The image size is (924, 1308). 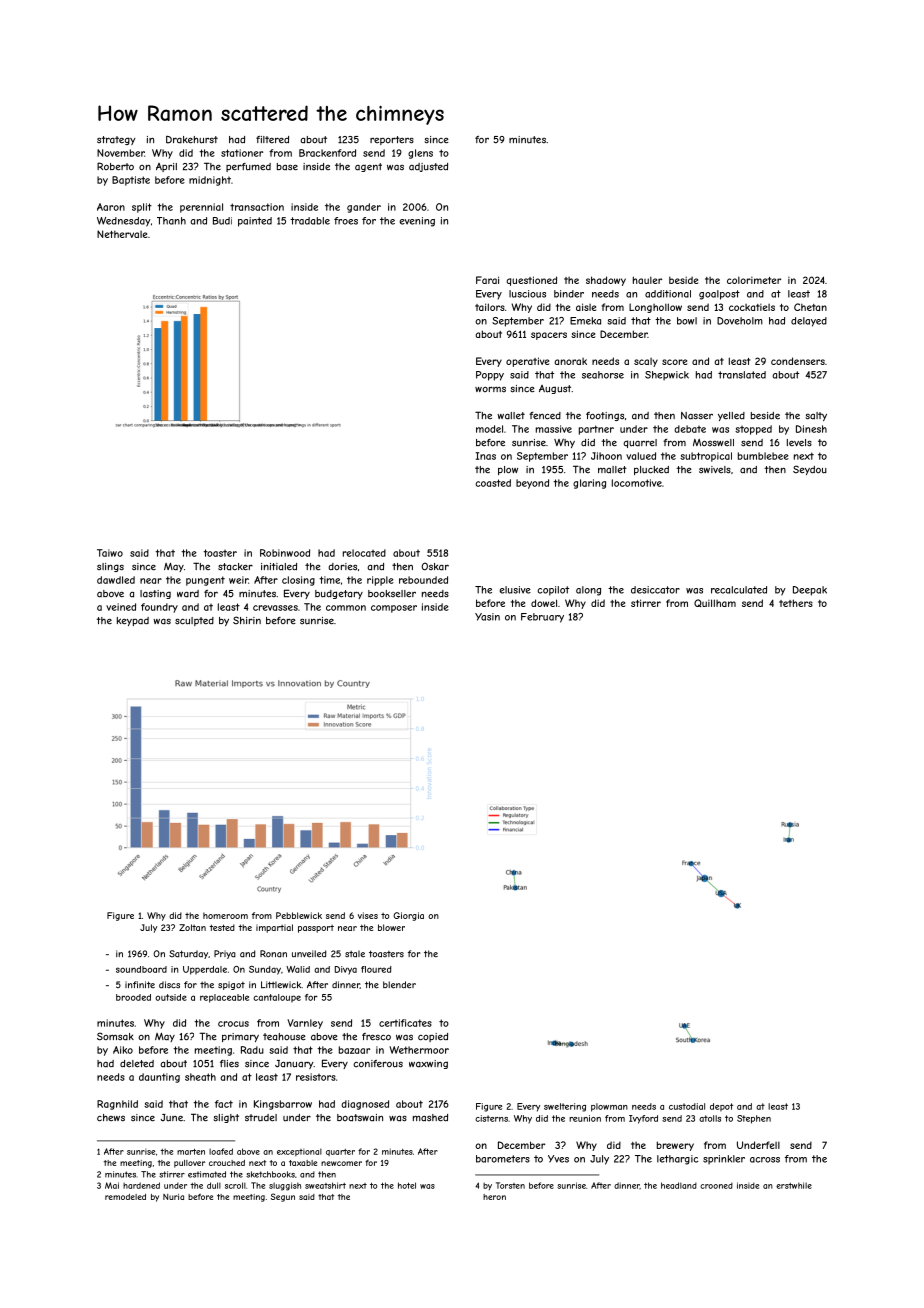 I want to click on depot, so click(x=721, y=1107).
